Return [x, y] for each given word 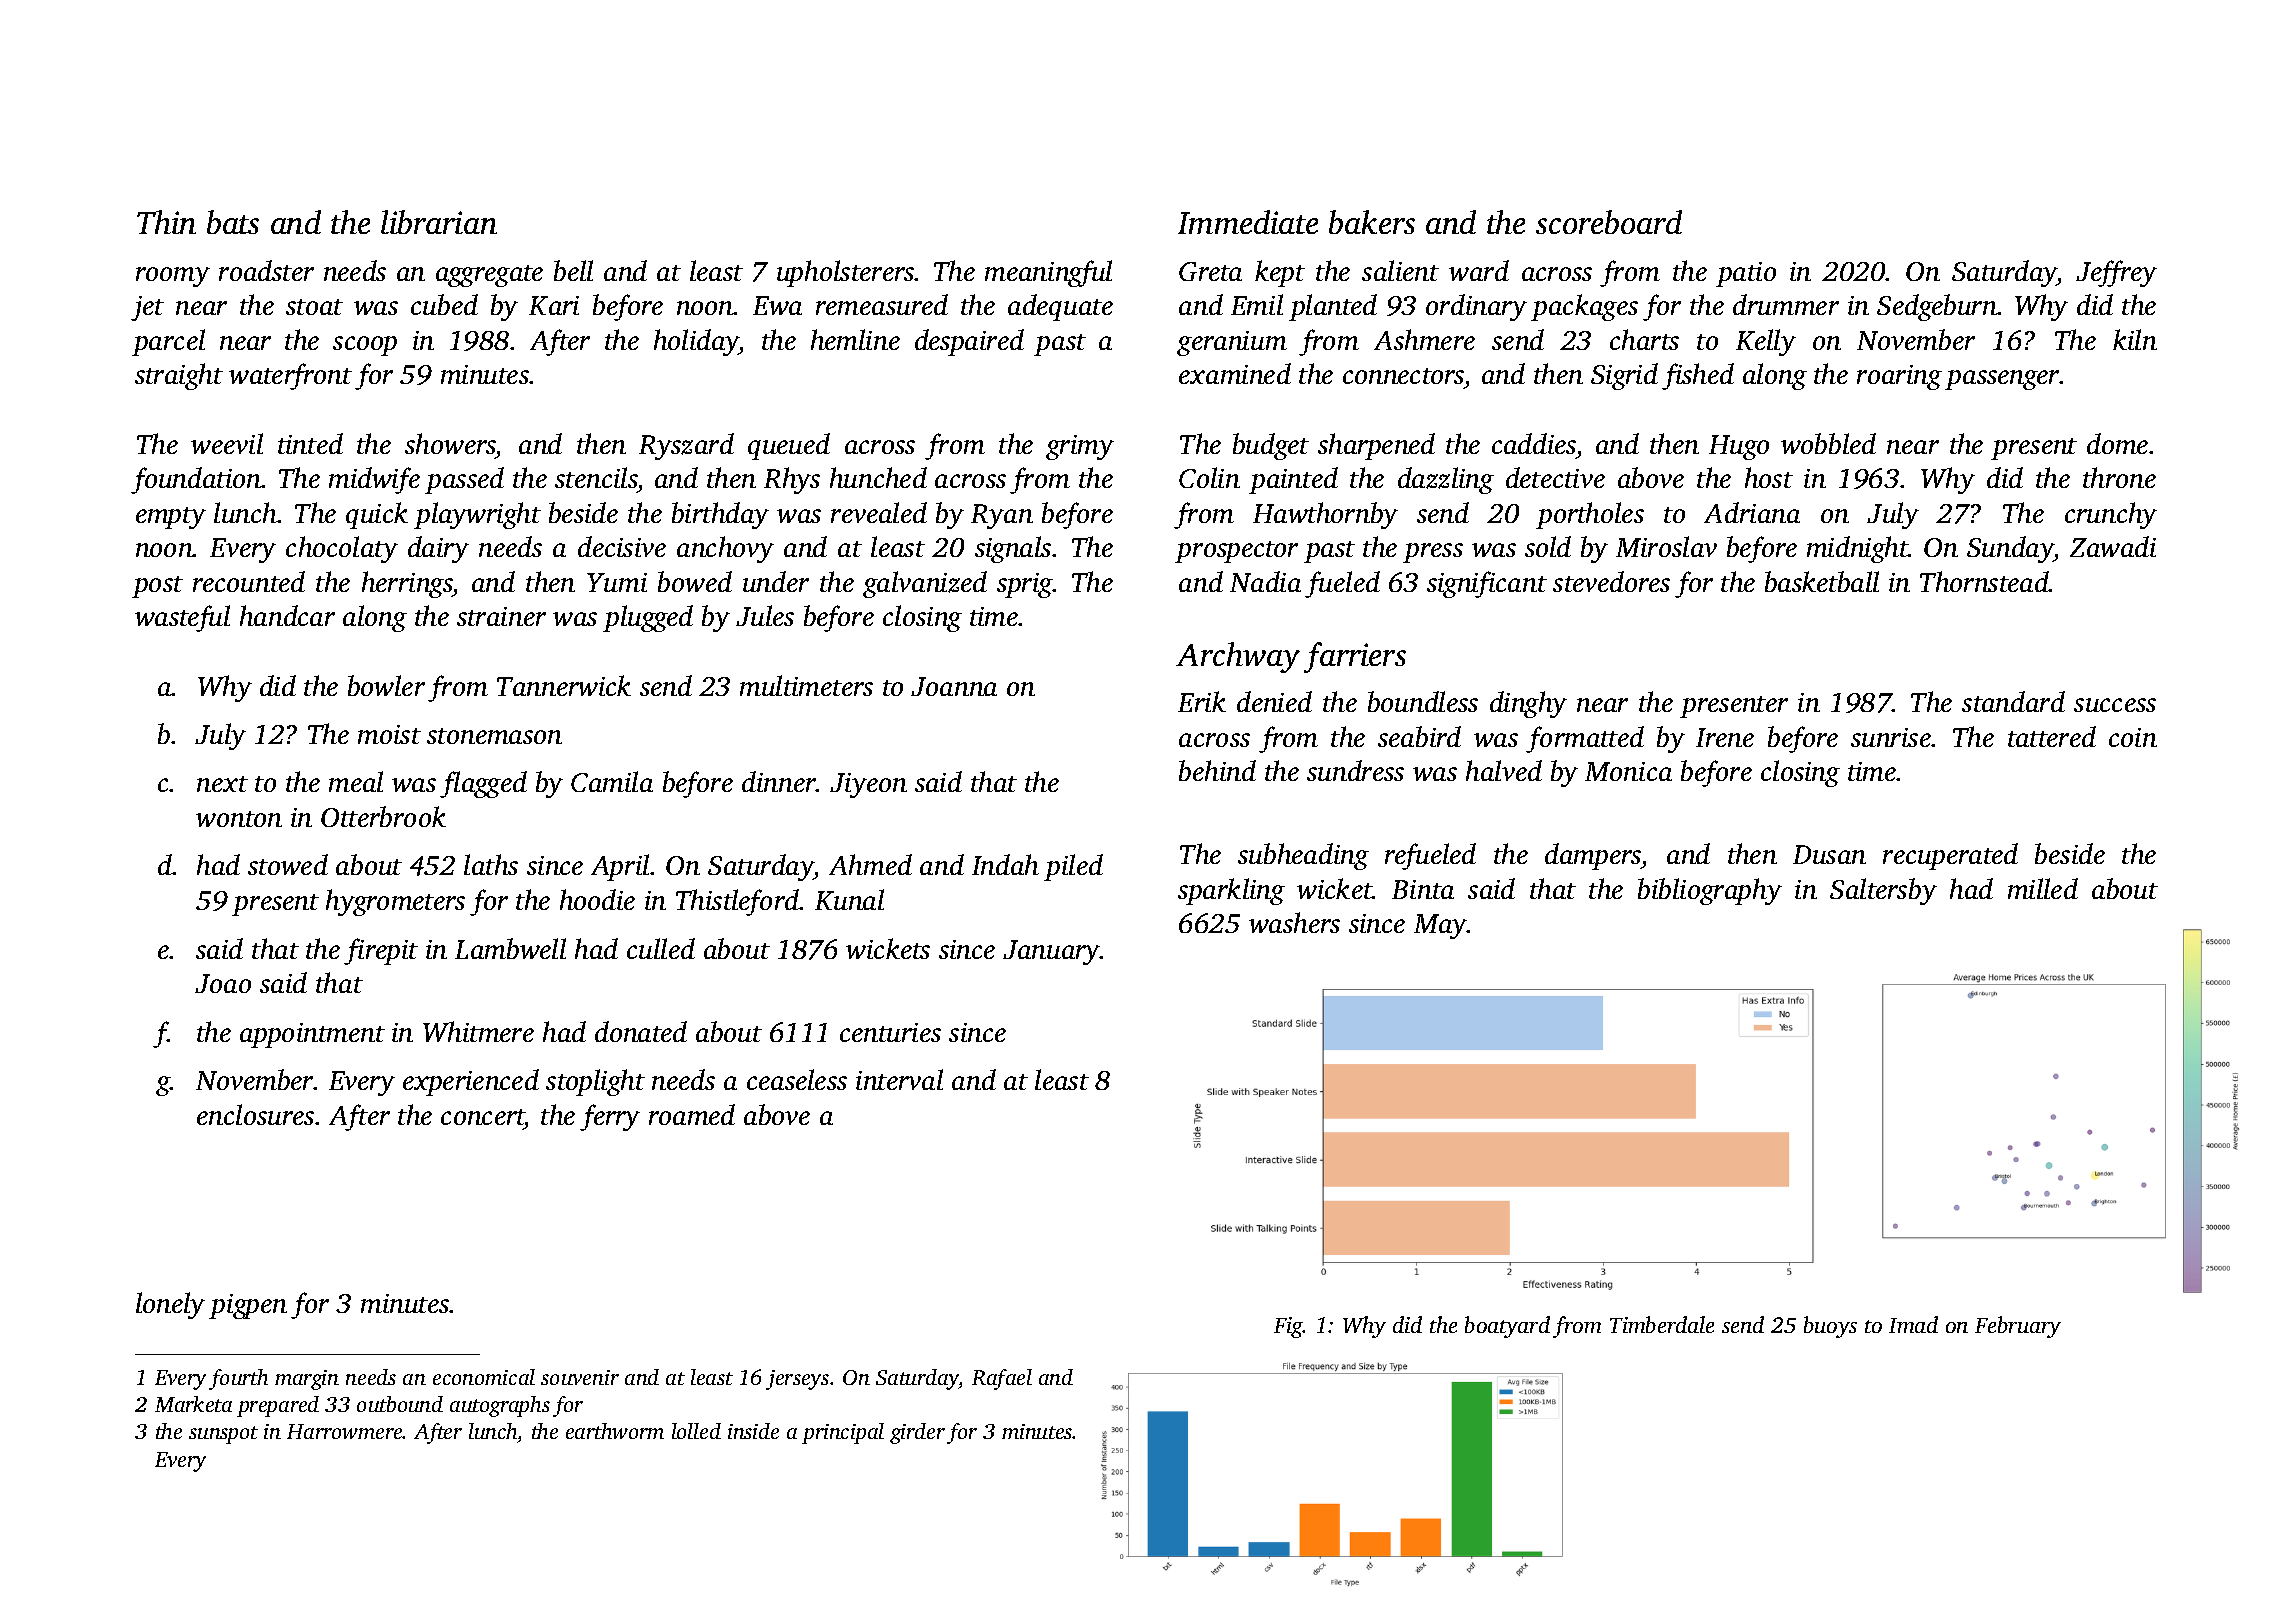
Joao [223, 983]
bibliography [1710, 891]
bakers [1372, 222]
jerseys [797, 1380]
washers [1294, 922]
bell [573, 270]
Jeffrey [2116, 273]
